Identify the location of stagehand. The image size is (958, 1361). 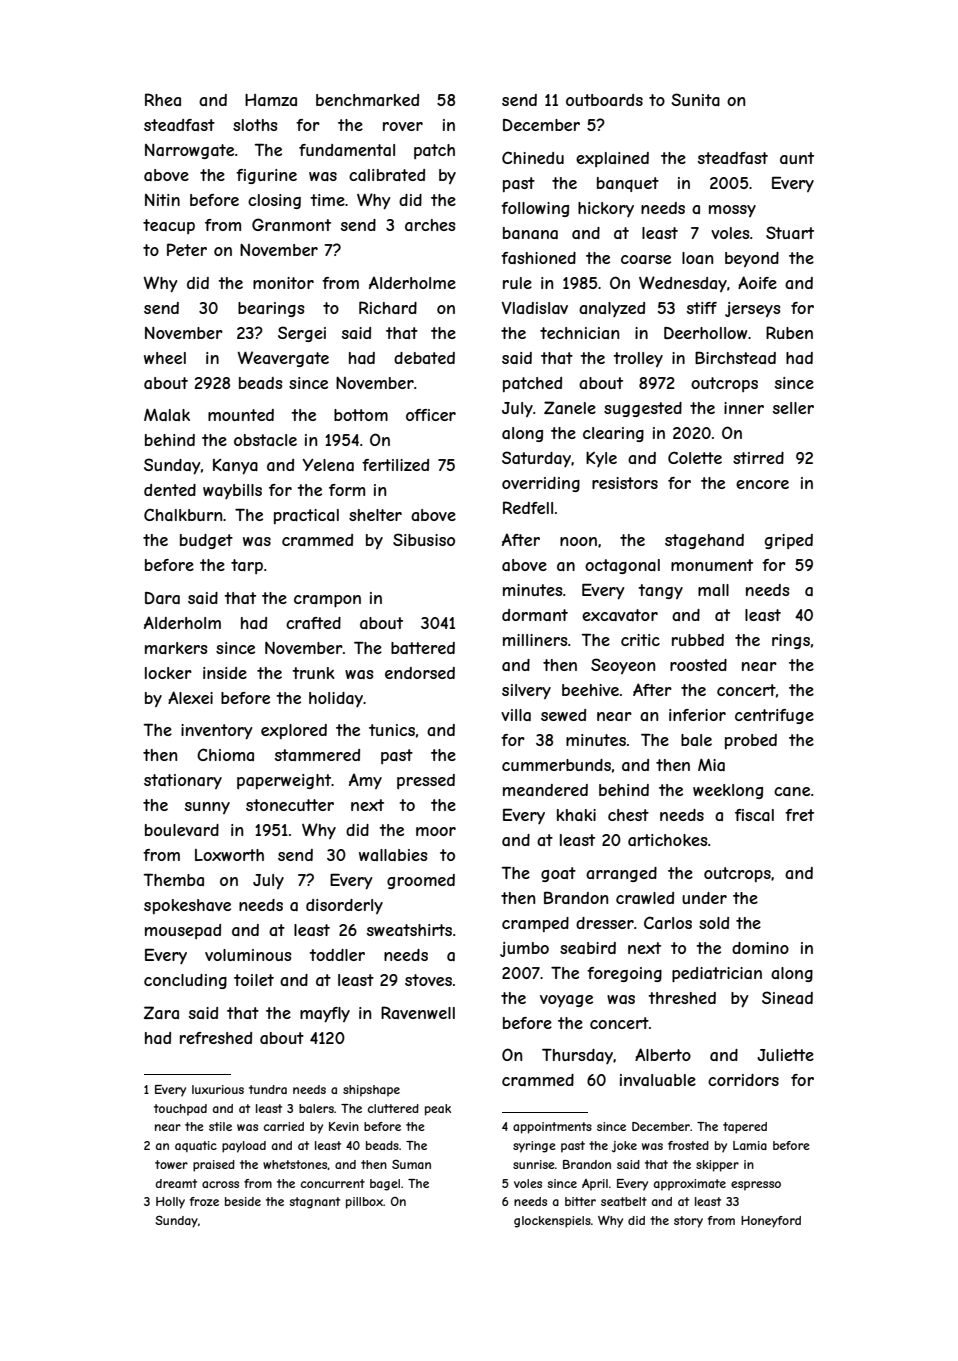
(704, 541).
